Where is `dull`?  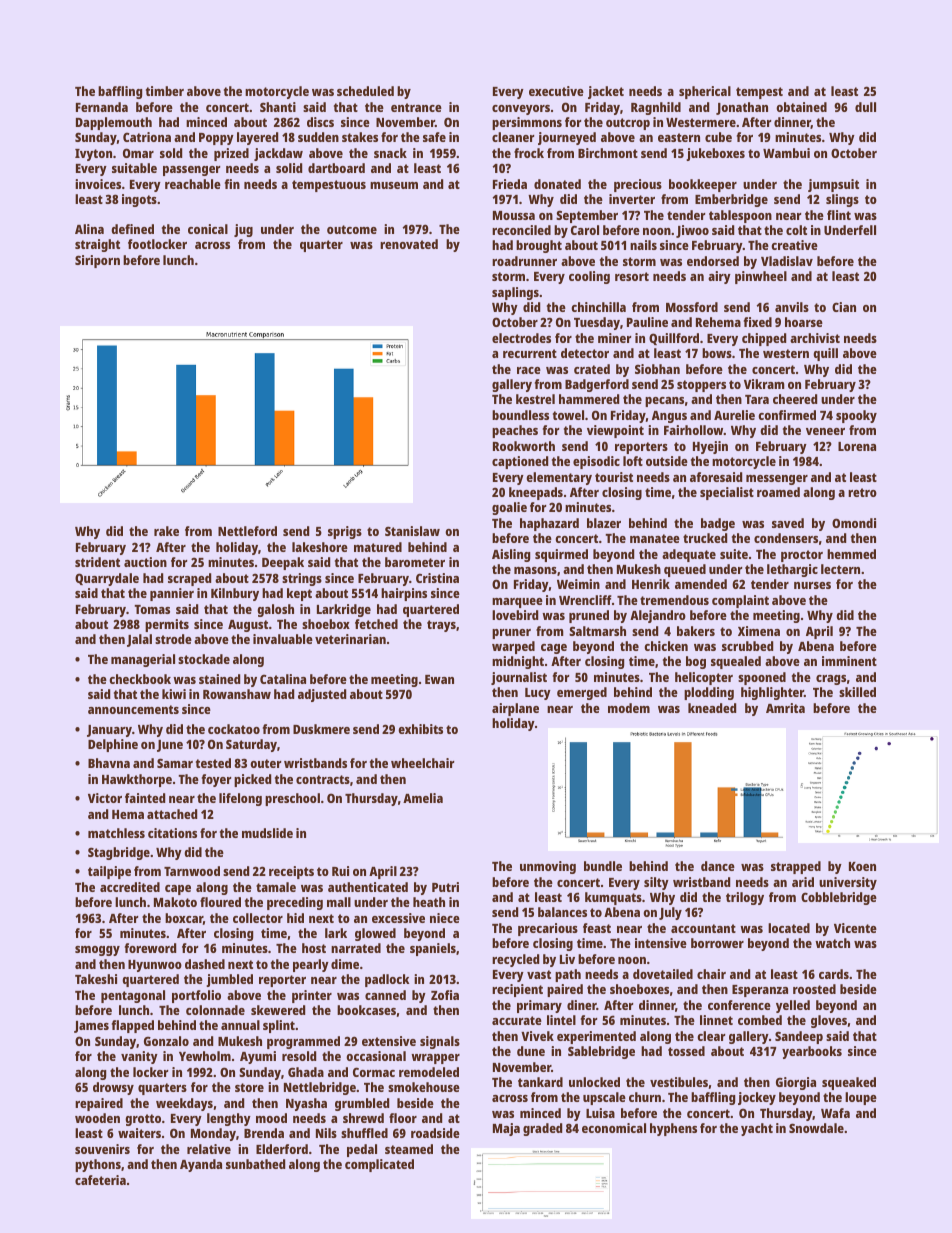 dull is located at coordinates (865, 107).
